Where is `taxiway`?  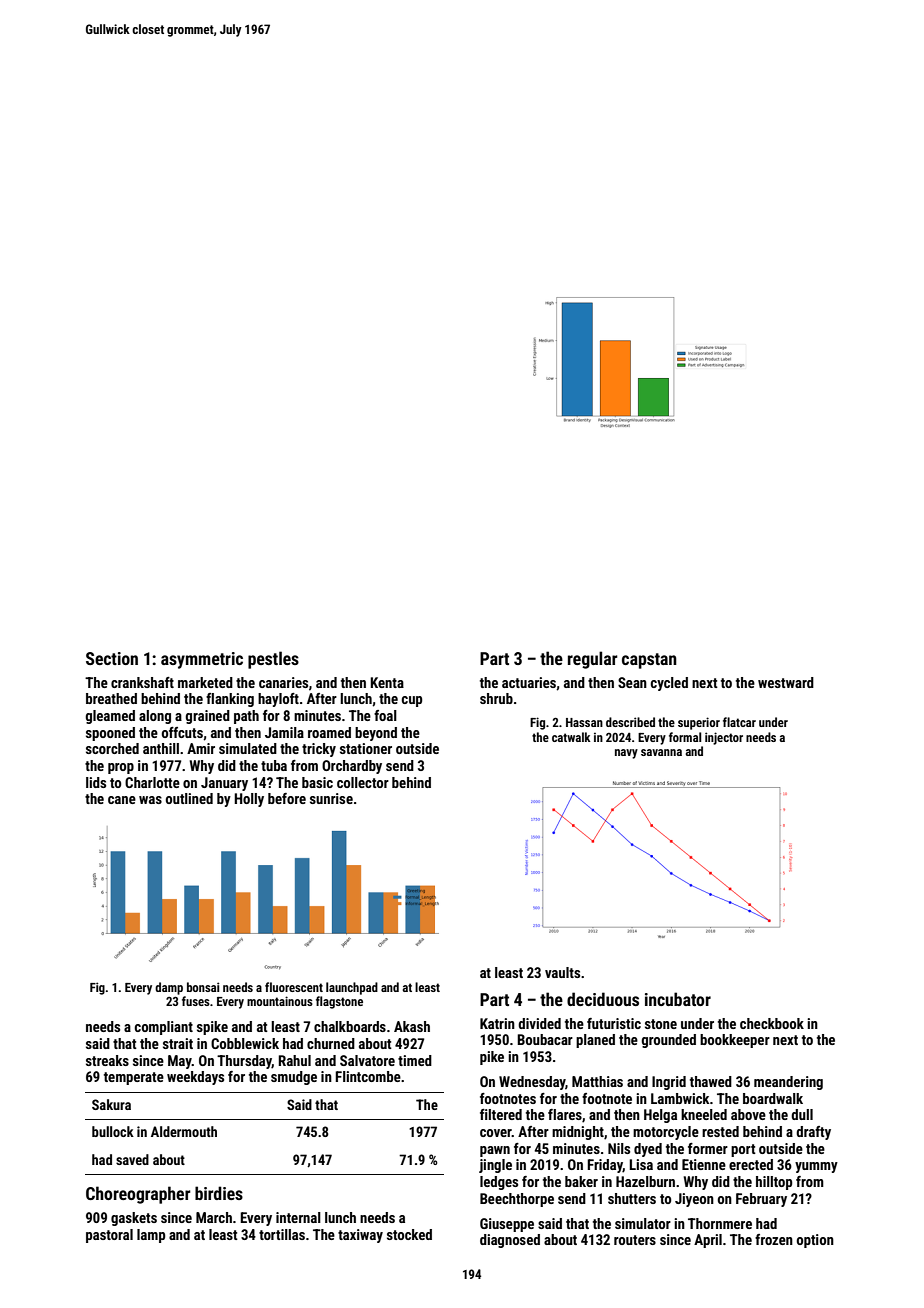 taxiway is located at coordinates (360, 1236).
